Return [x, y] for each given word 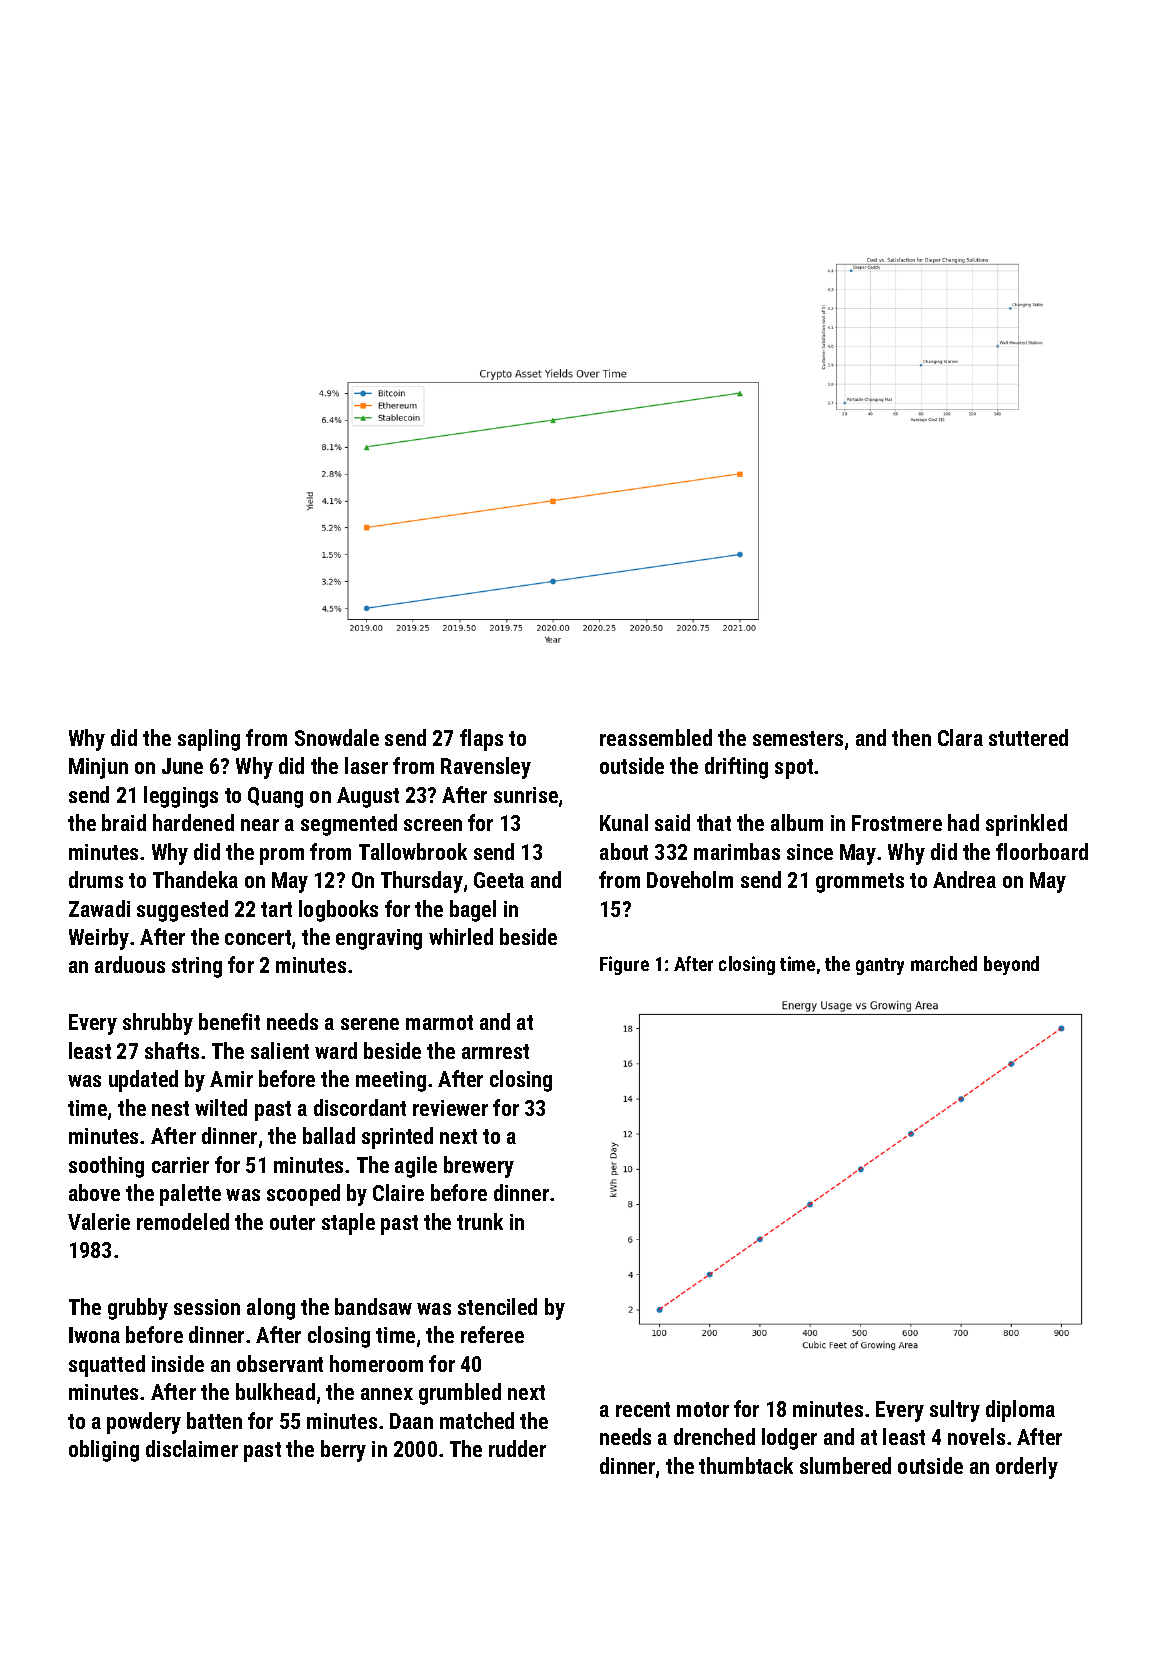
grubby [138, 1309]
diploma [1020, 1411]
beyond [1011, 965]
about [624, 851]
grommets [860, 883]
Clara [960, 737]
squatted [107, 1366]
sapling [209, 740]
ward [336, 1050]
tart [276, 909]
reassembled [656, 737]
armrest [495, 1051]
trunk [480, 1221]
